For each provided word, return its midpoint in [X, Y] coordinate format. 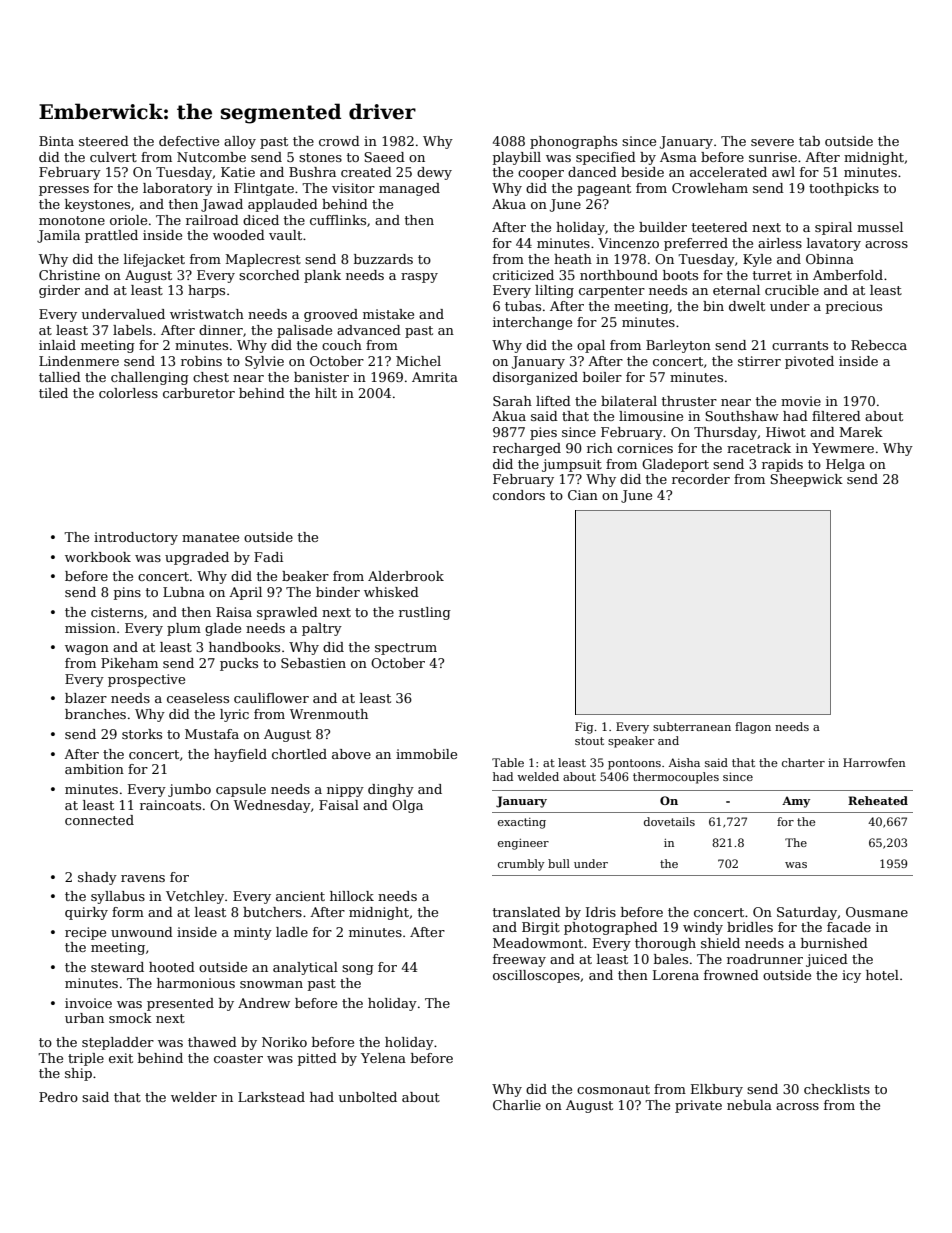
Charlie [517, 1105]
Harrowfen [874, 762]
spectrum [406, 649]
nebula [749, 1105]
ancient [300, 896]
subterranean [692, 726]
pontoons [634, 764]
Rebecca [879, 345]
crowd [339, 141]
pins [127, 593]
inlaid [57, 345]
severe [772, 142]
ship [78, 1074]
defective [189, 141]
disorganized [535, 378]
